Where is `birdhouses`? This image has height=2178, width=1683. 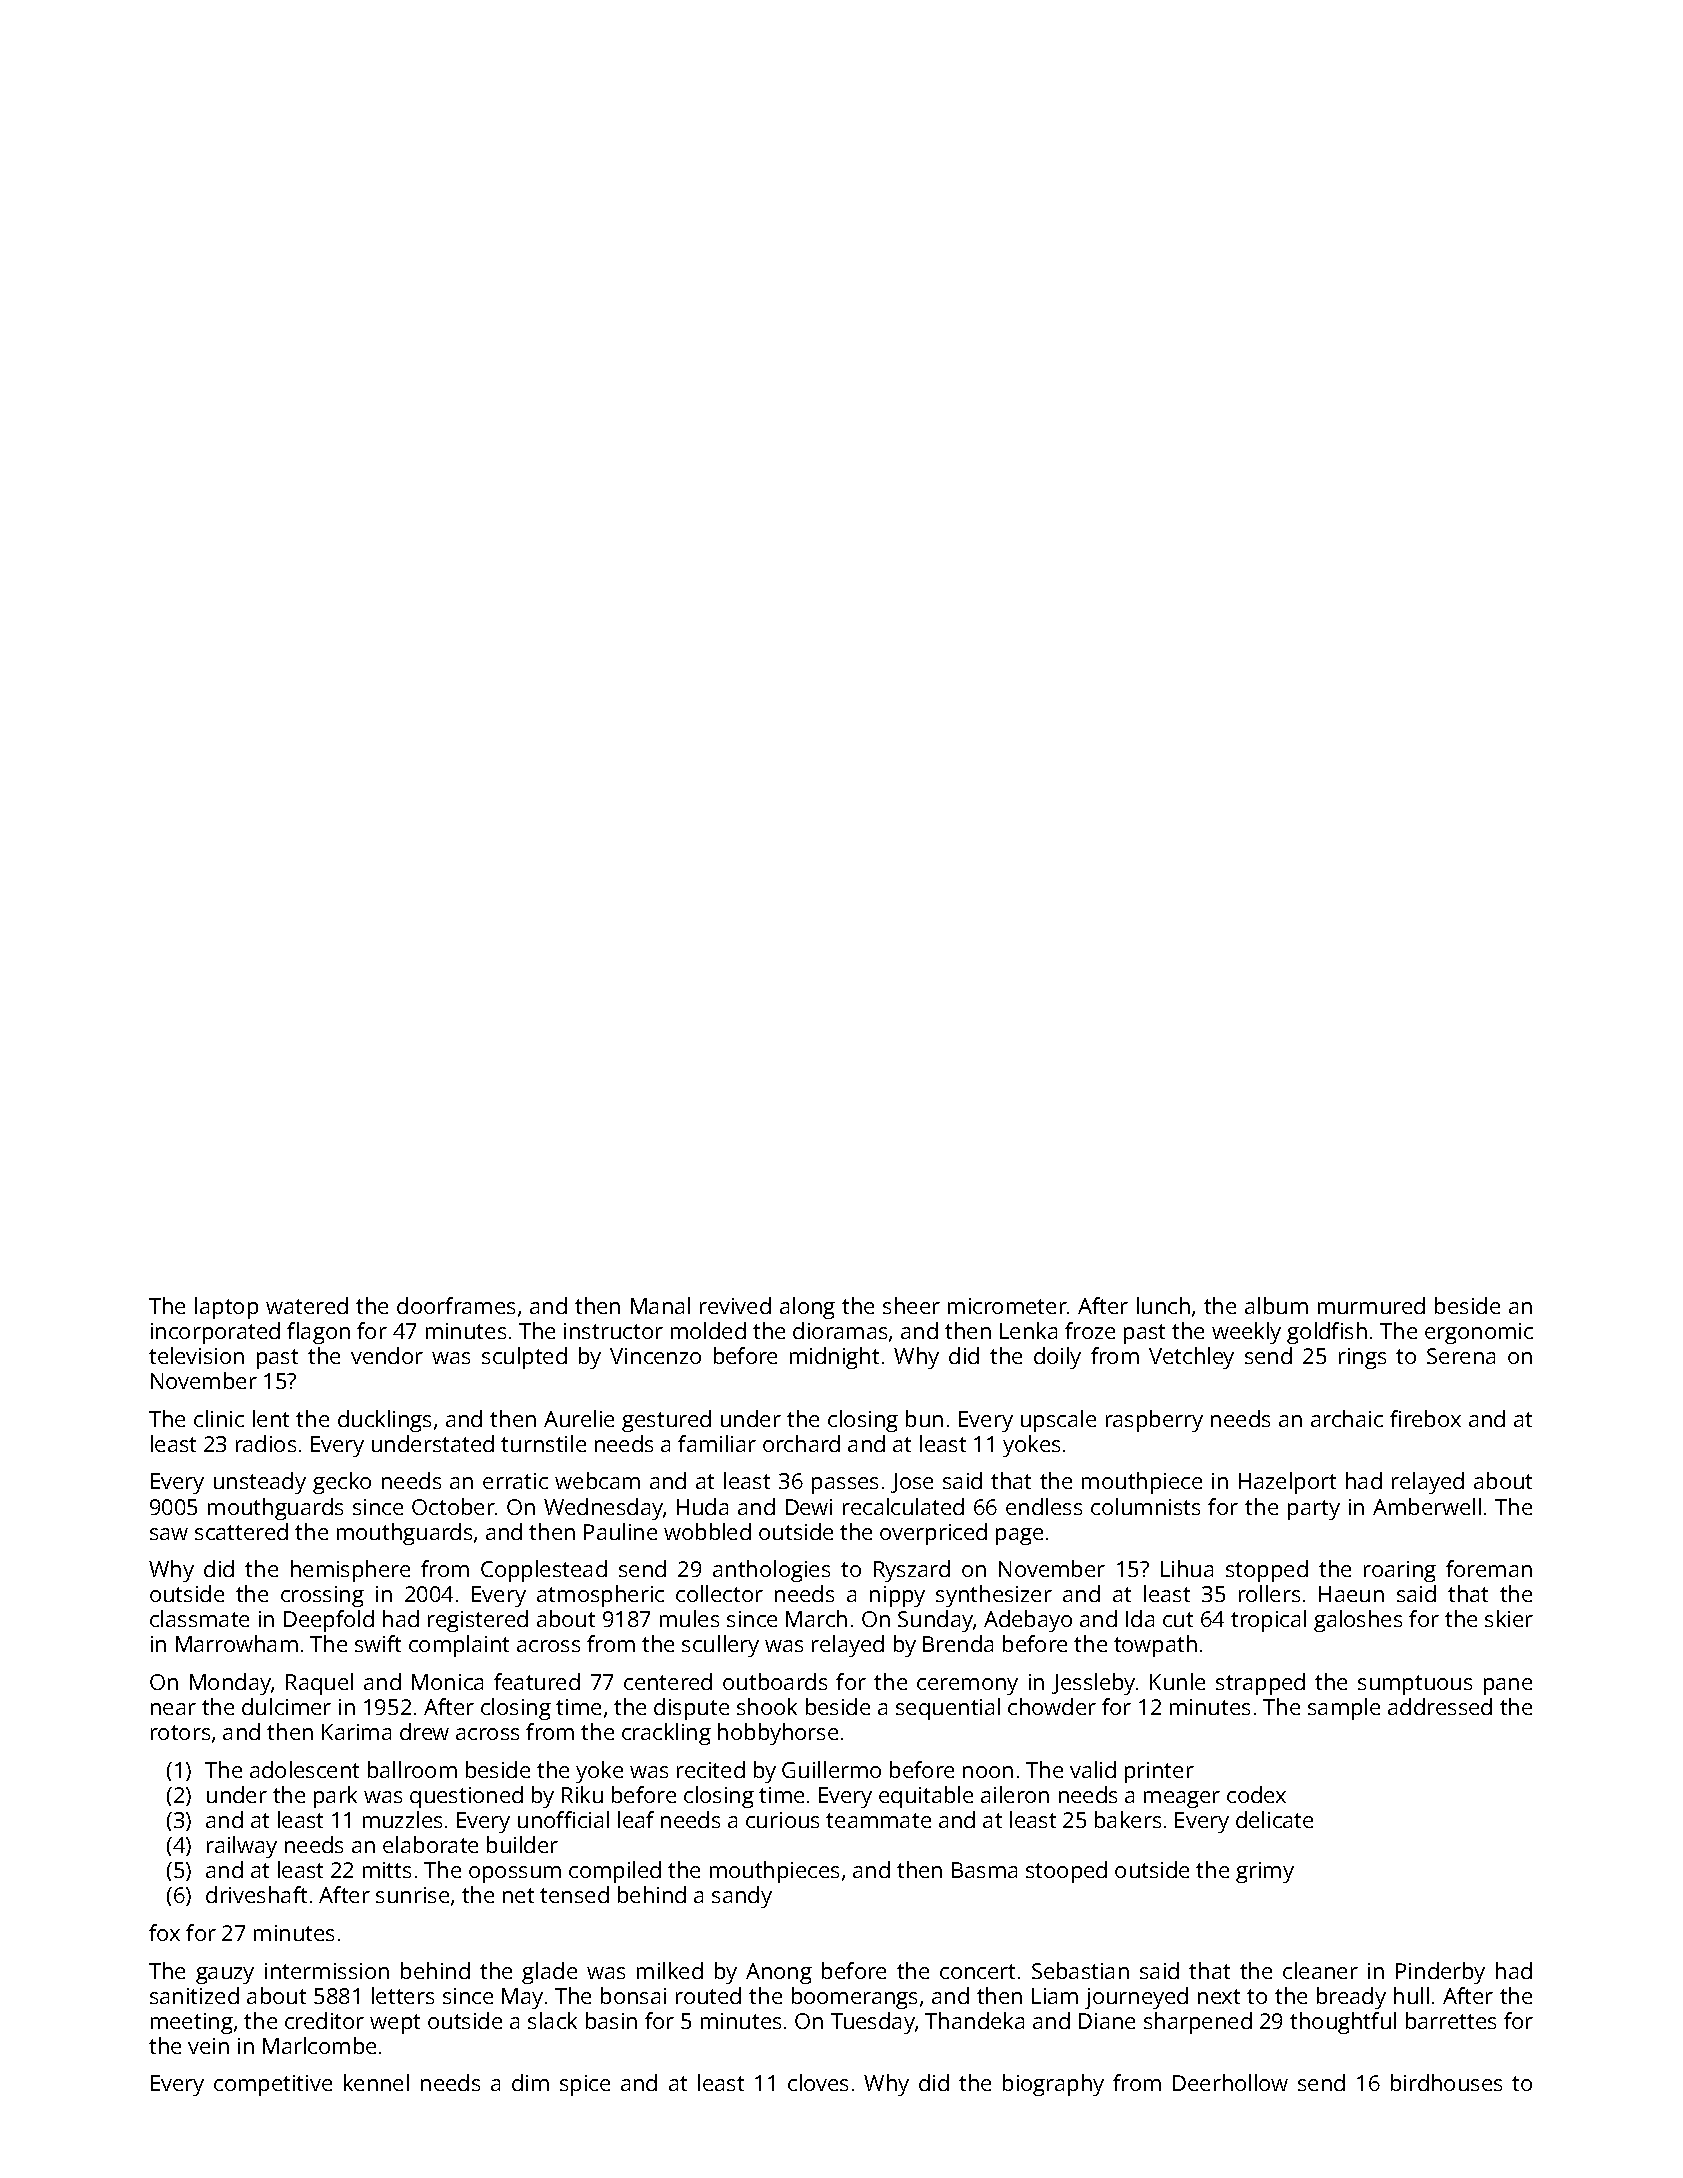
birdhouses is located at coordinates (1446, 2082).
